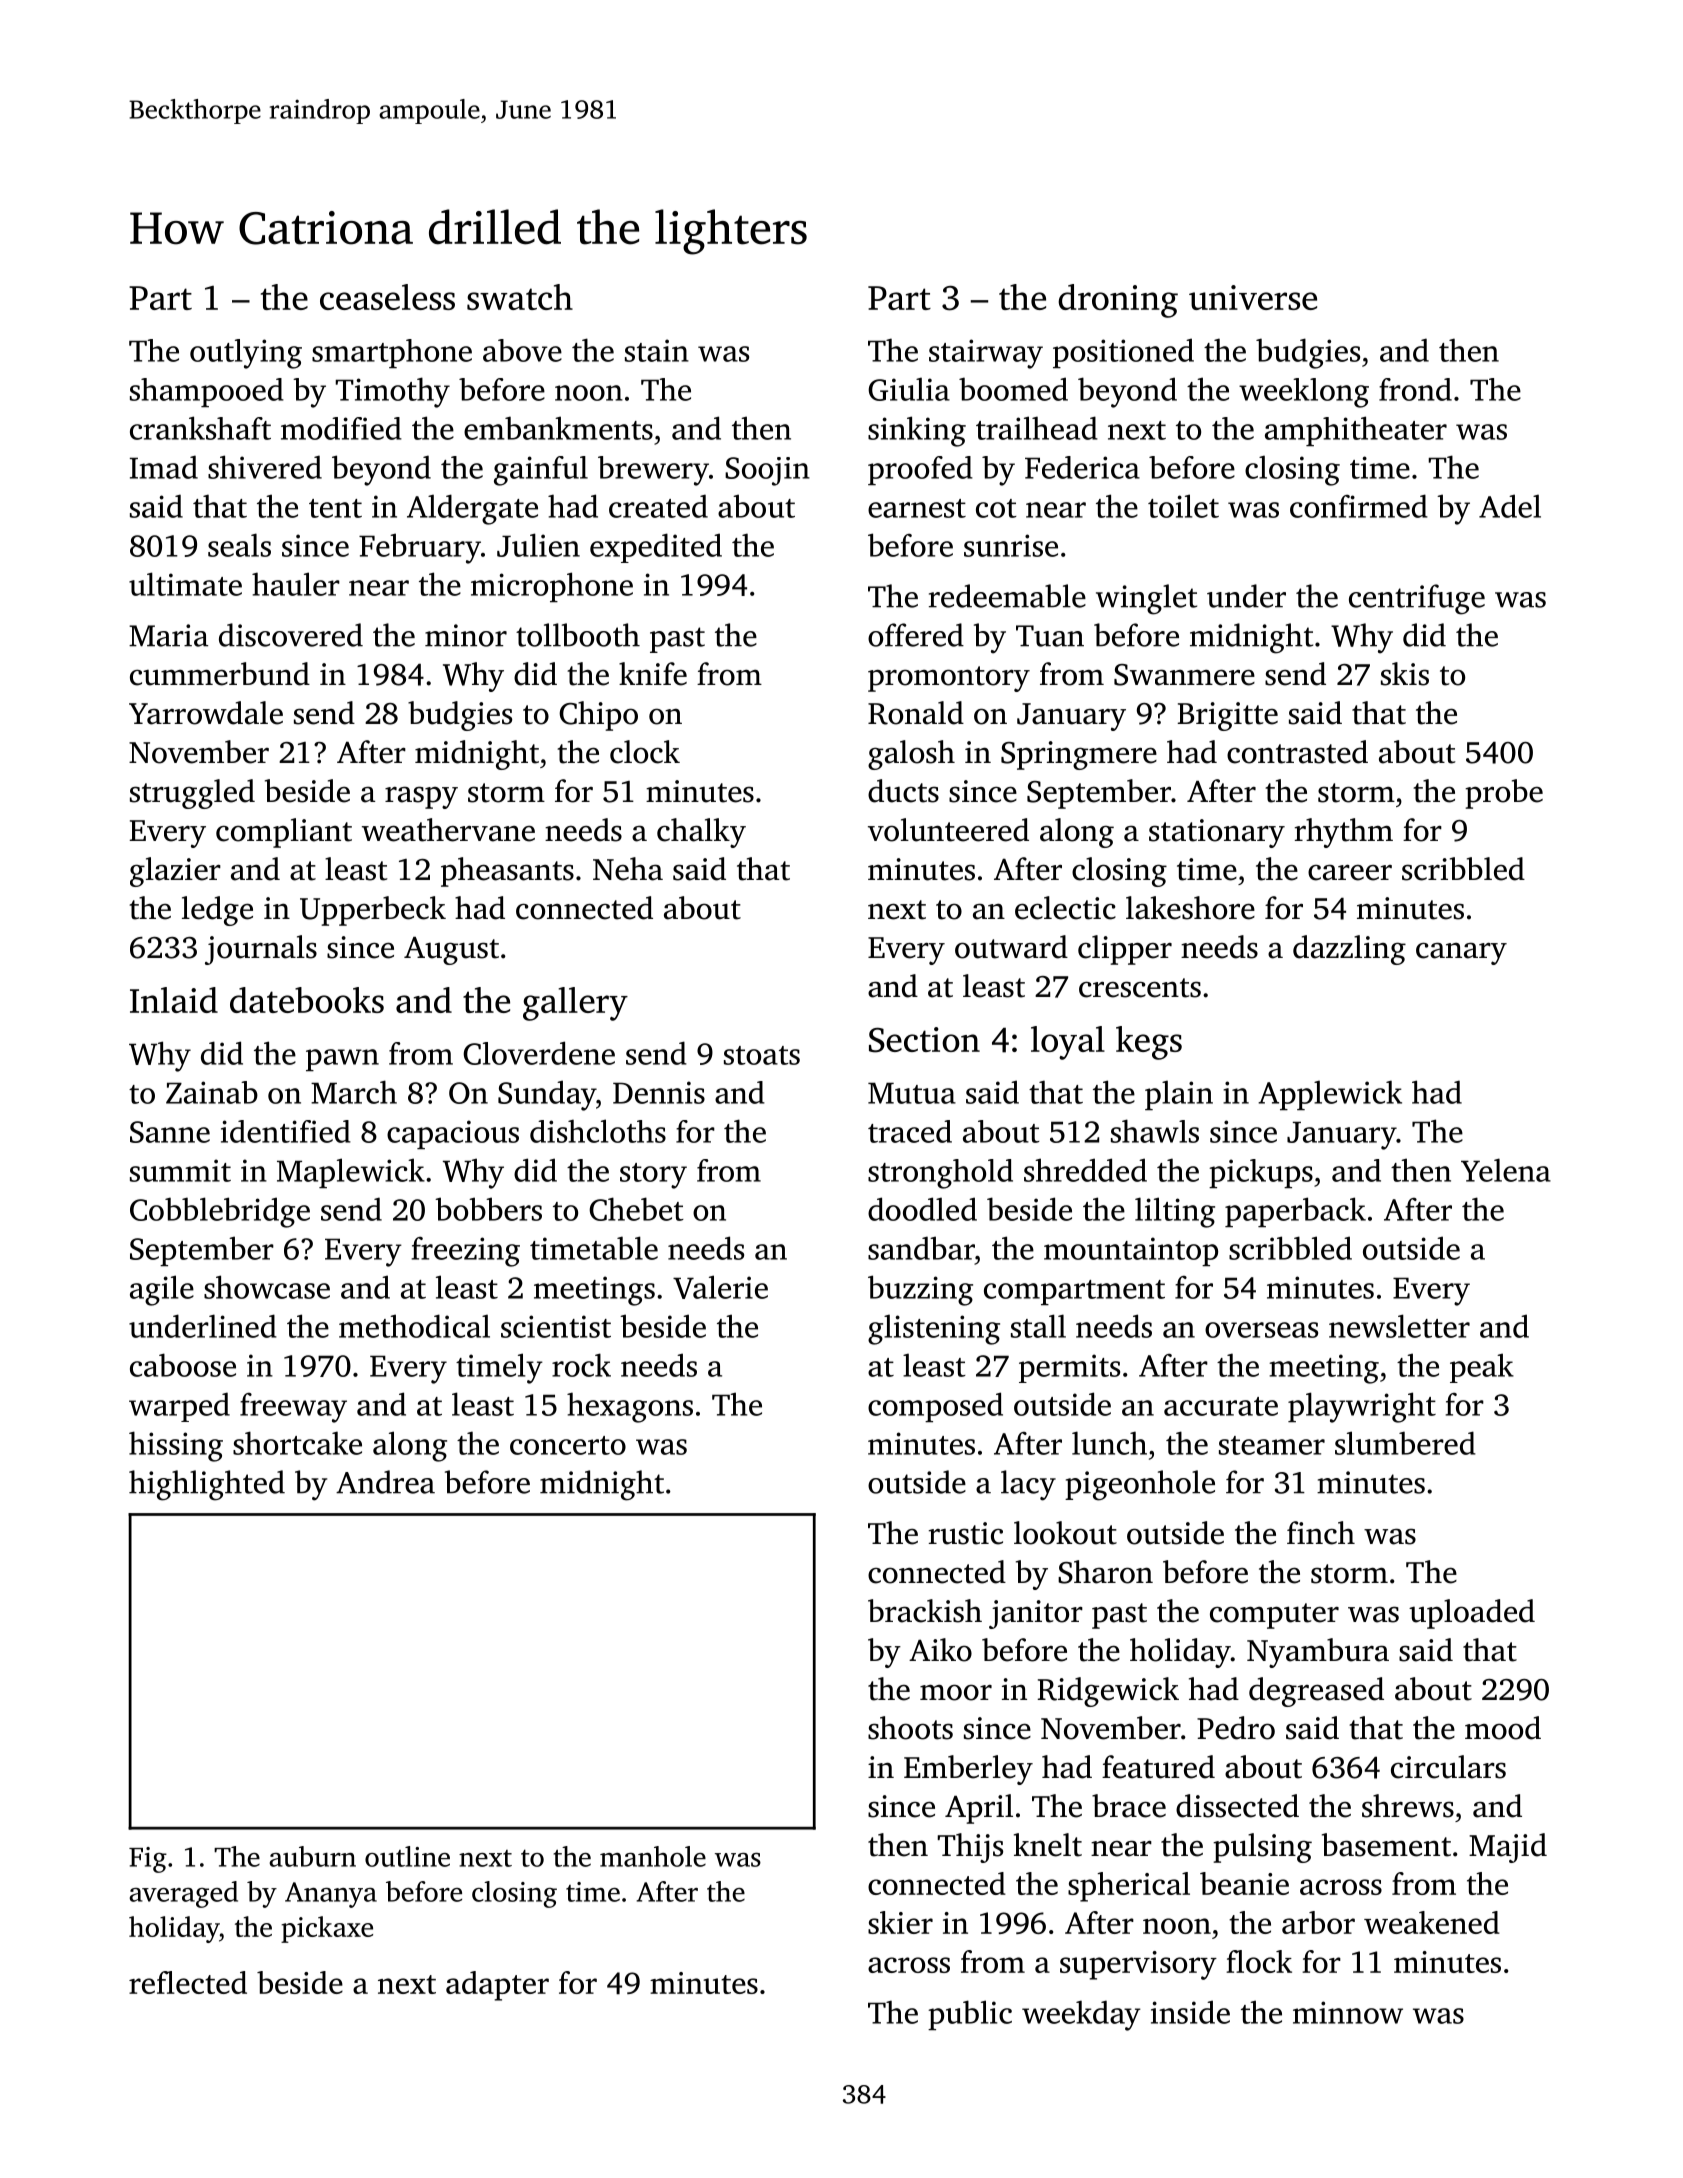 Image resolution: width=1683 pixels, height=2178 pixels. What do you see at coordinates (1472, 1614) in the page?
I see `uploaded` at bounding box center [1472, 1614].
